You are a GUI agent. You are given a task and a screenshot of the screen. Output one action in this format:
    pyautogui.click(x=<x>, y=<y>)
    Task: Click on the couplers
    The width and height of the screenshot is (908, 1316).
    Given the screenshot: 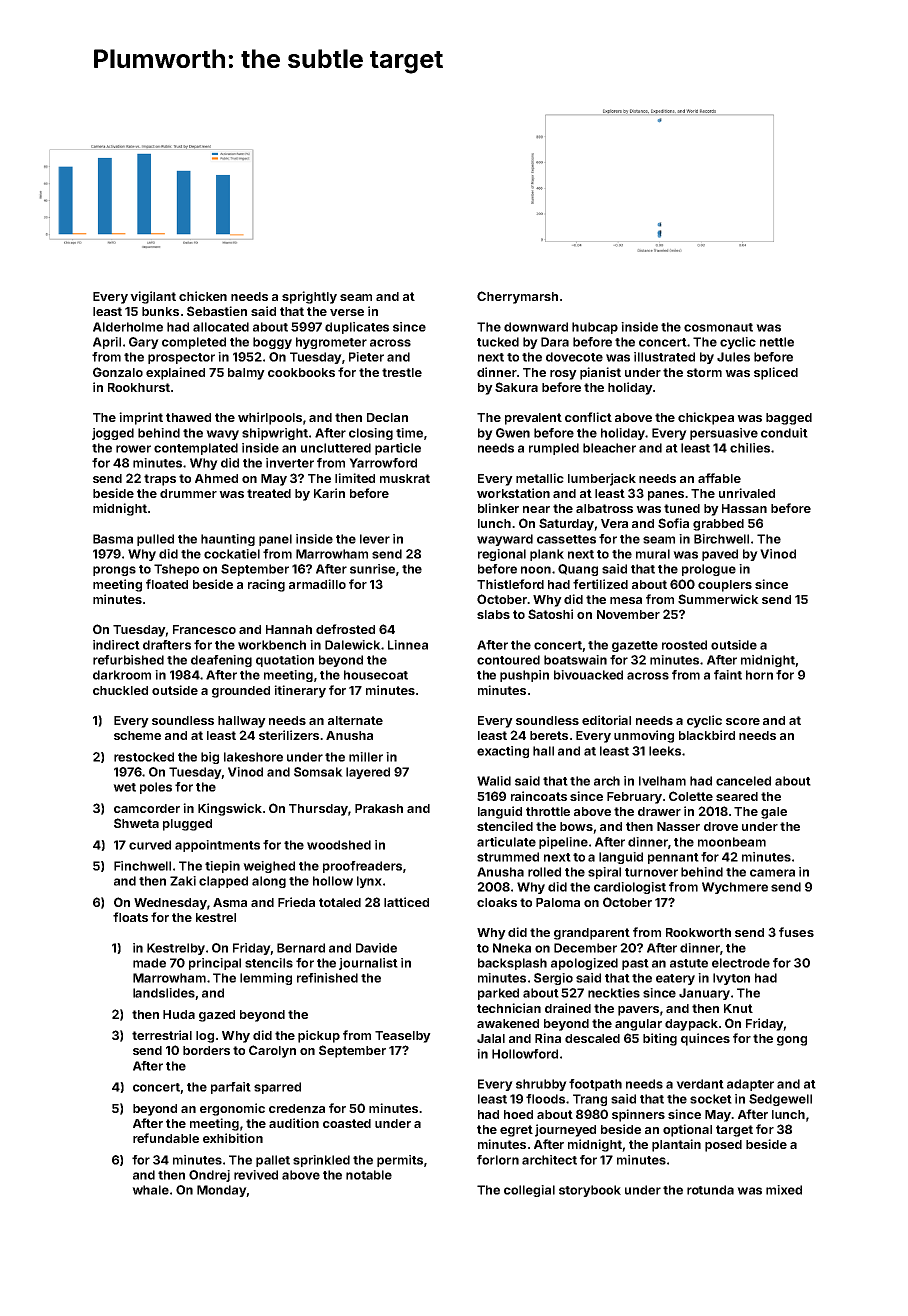 What is the action you would take?
    pyautogui.click(x=725, y=586)
